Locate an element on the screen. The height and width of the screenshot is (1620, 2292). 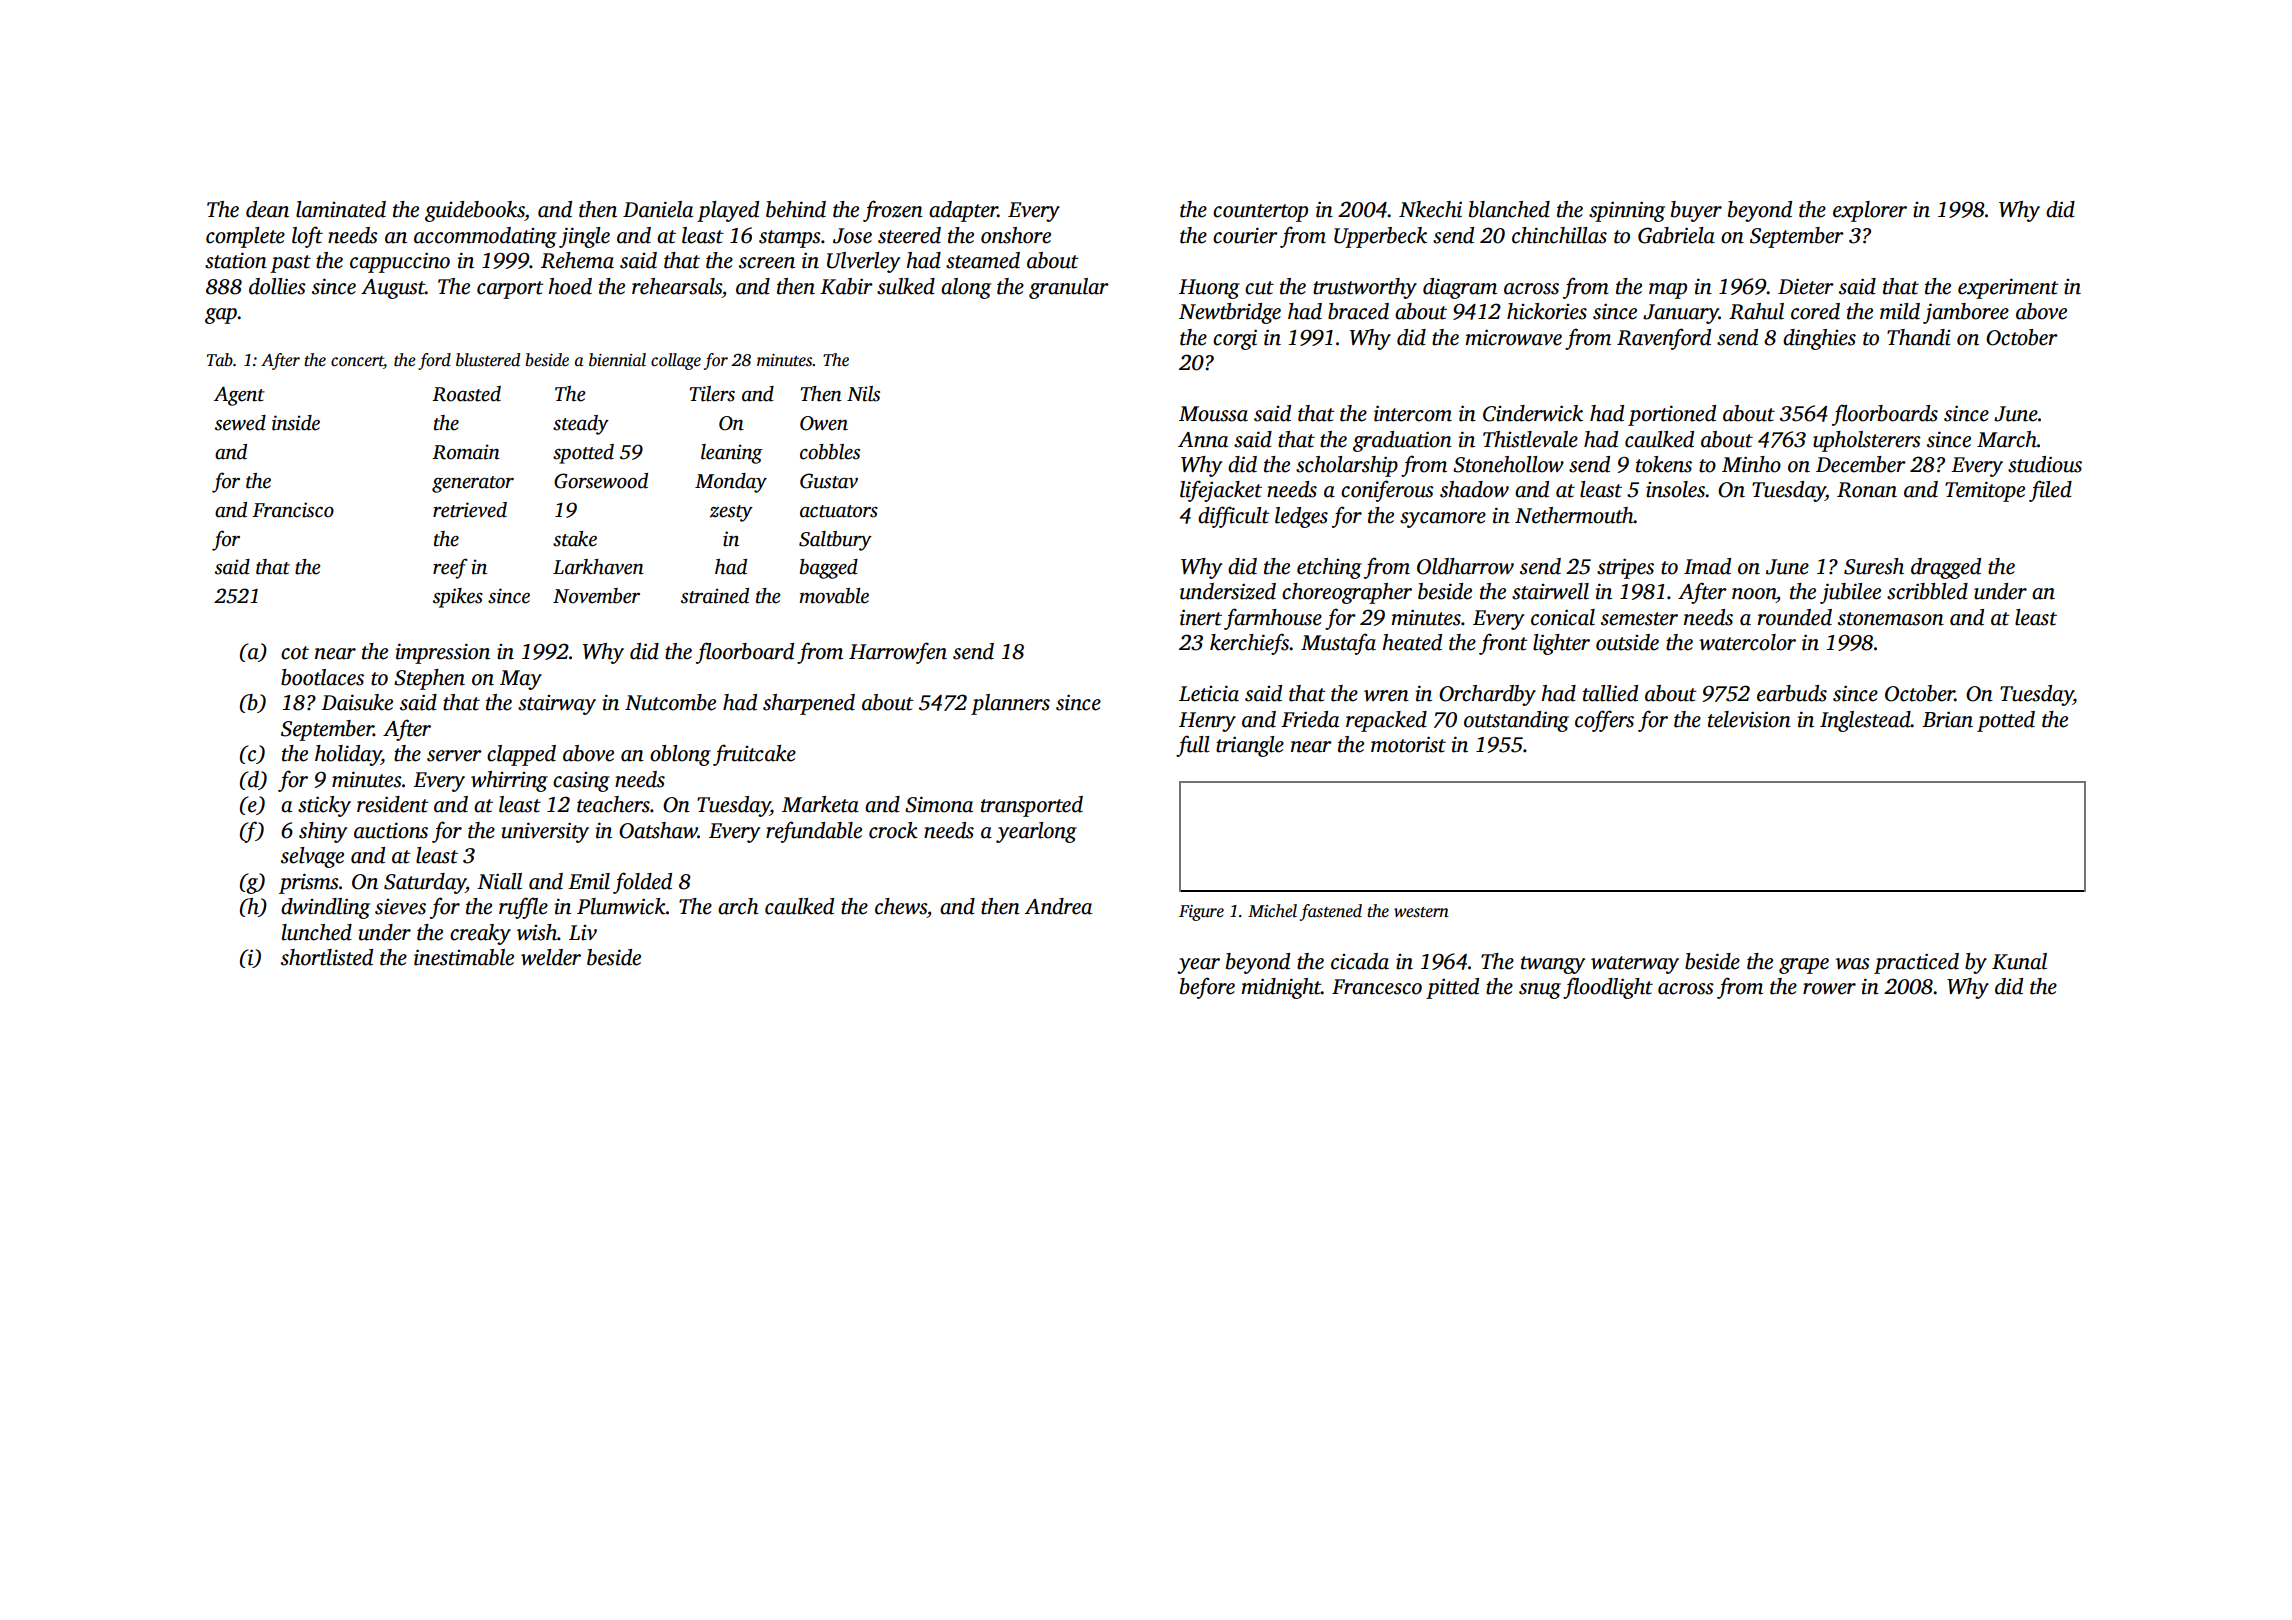
stonemason is located at coordinates (1891, 619).
